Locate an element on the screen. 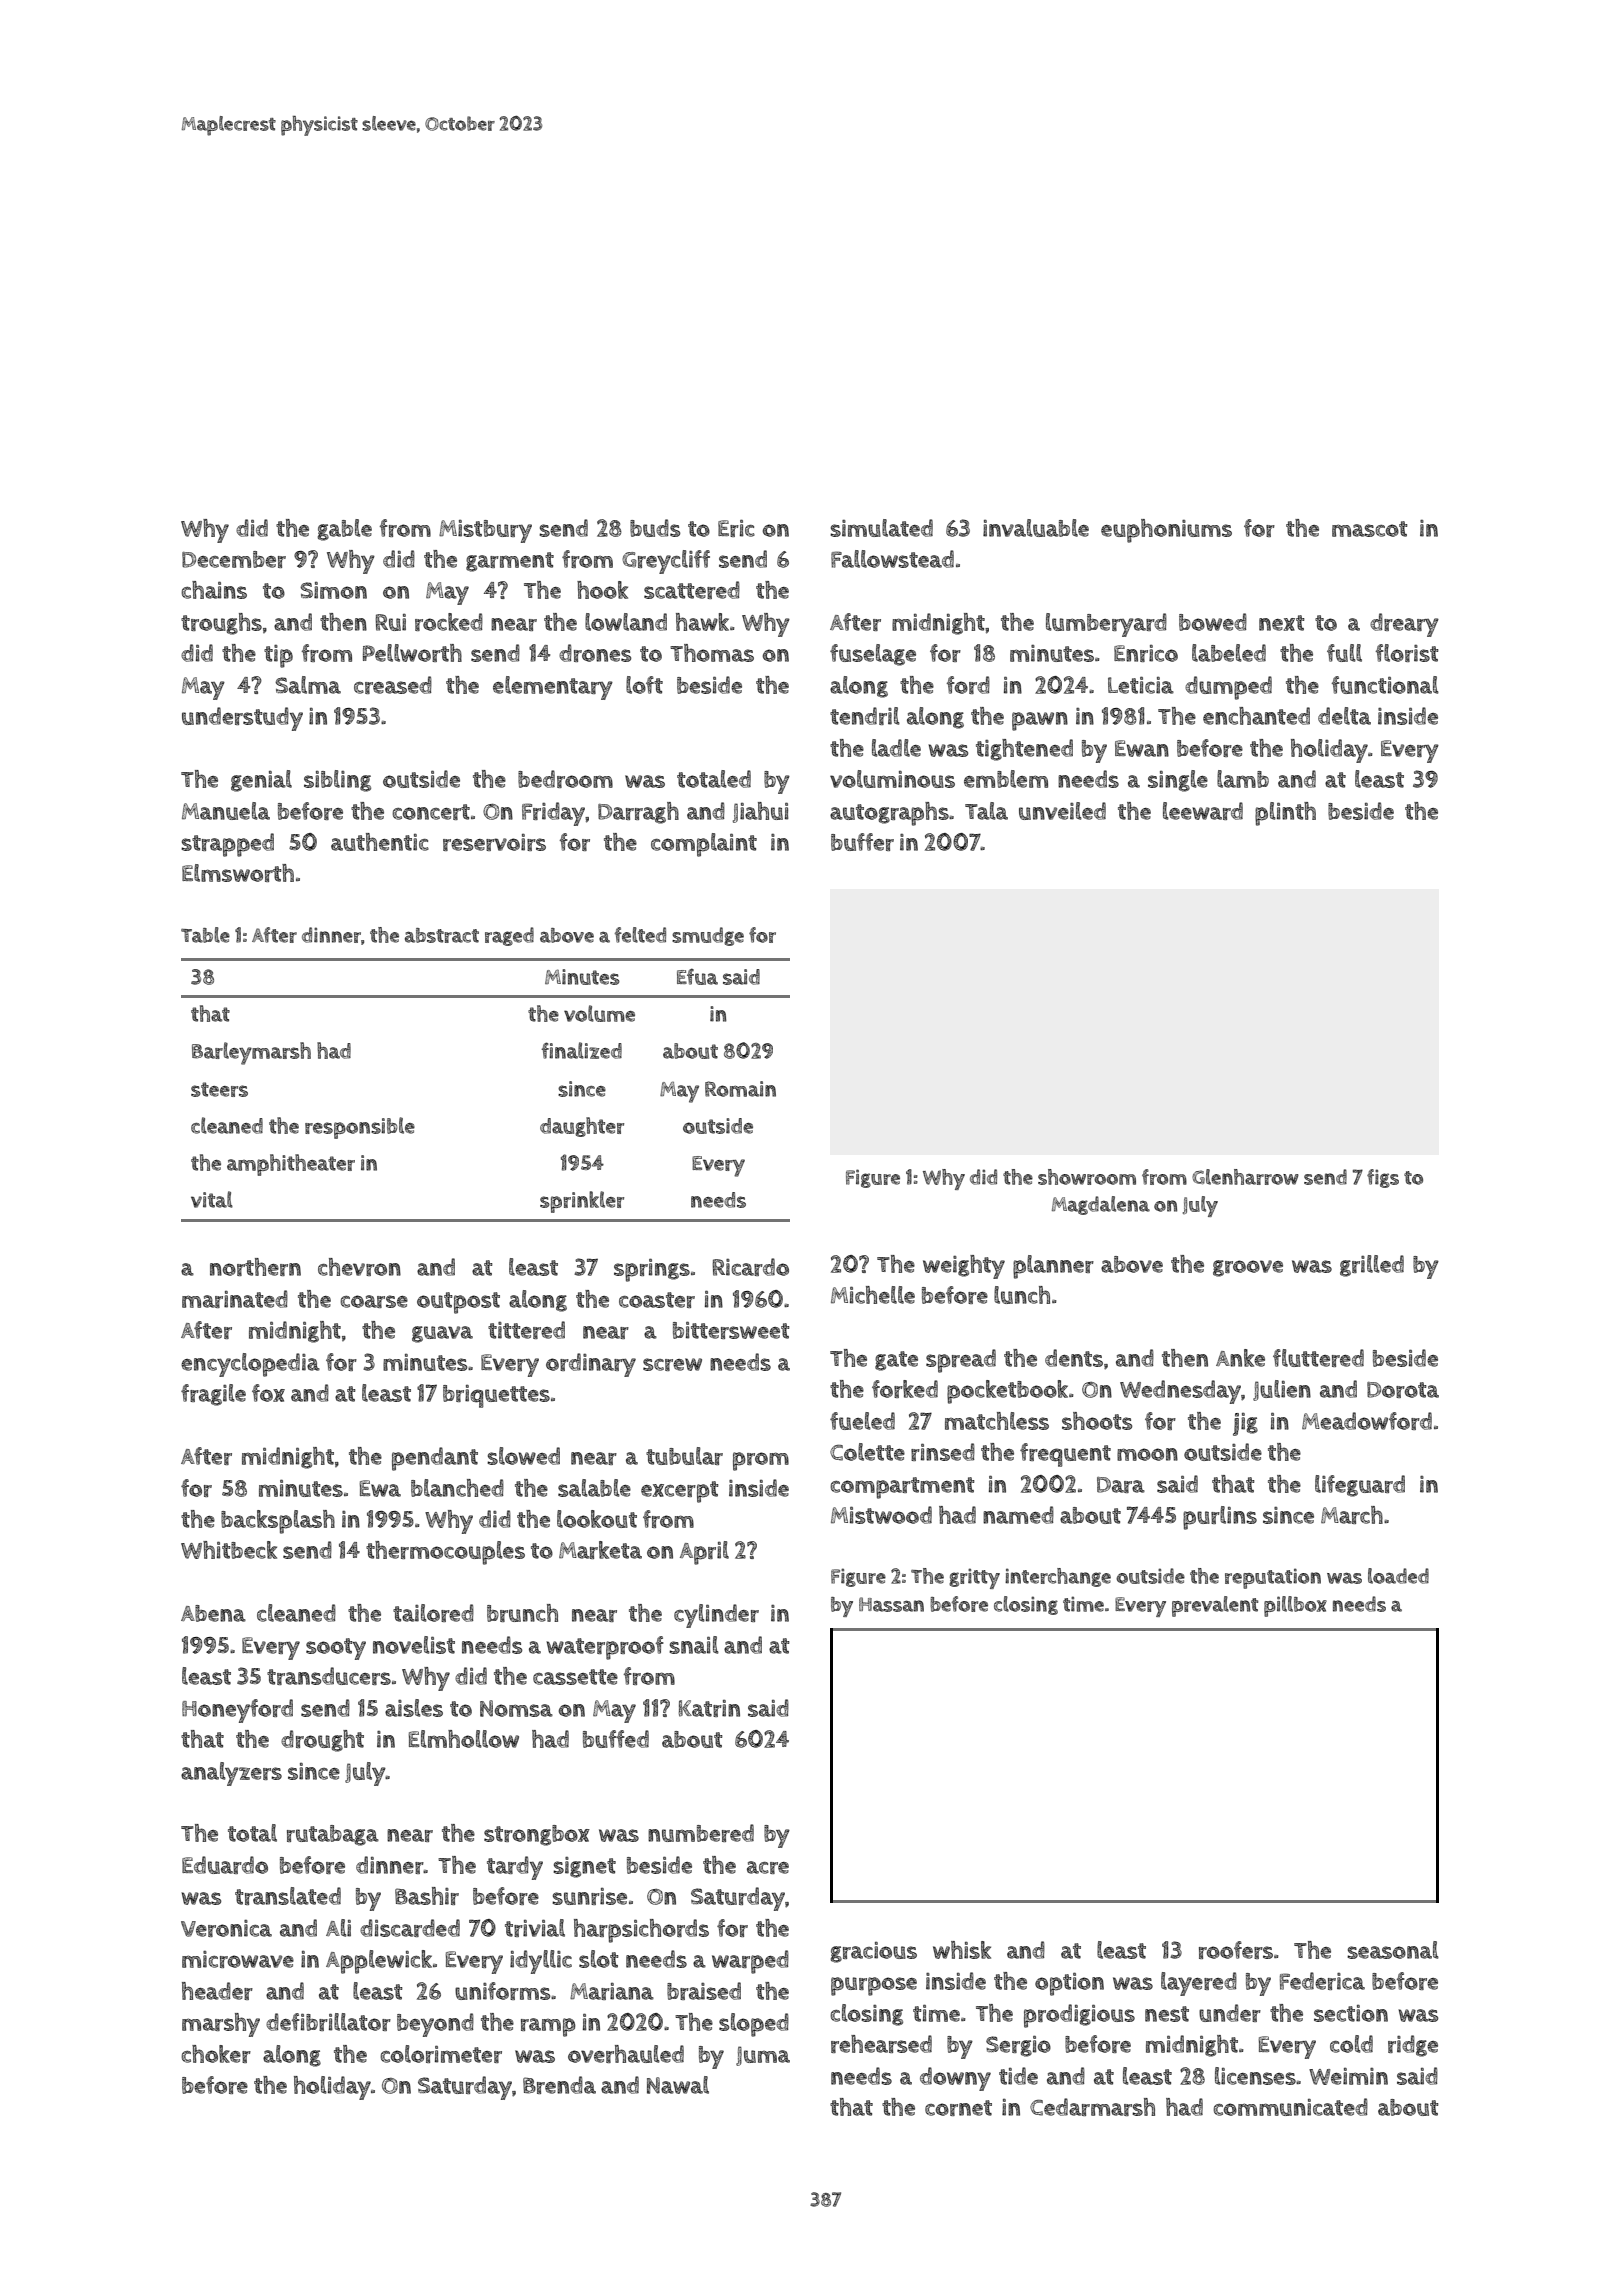 Image resolution: width=1620 pixels, height=2292 pixels. finalized is located at coordinates (581, 1050).
